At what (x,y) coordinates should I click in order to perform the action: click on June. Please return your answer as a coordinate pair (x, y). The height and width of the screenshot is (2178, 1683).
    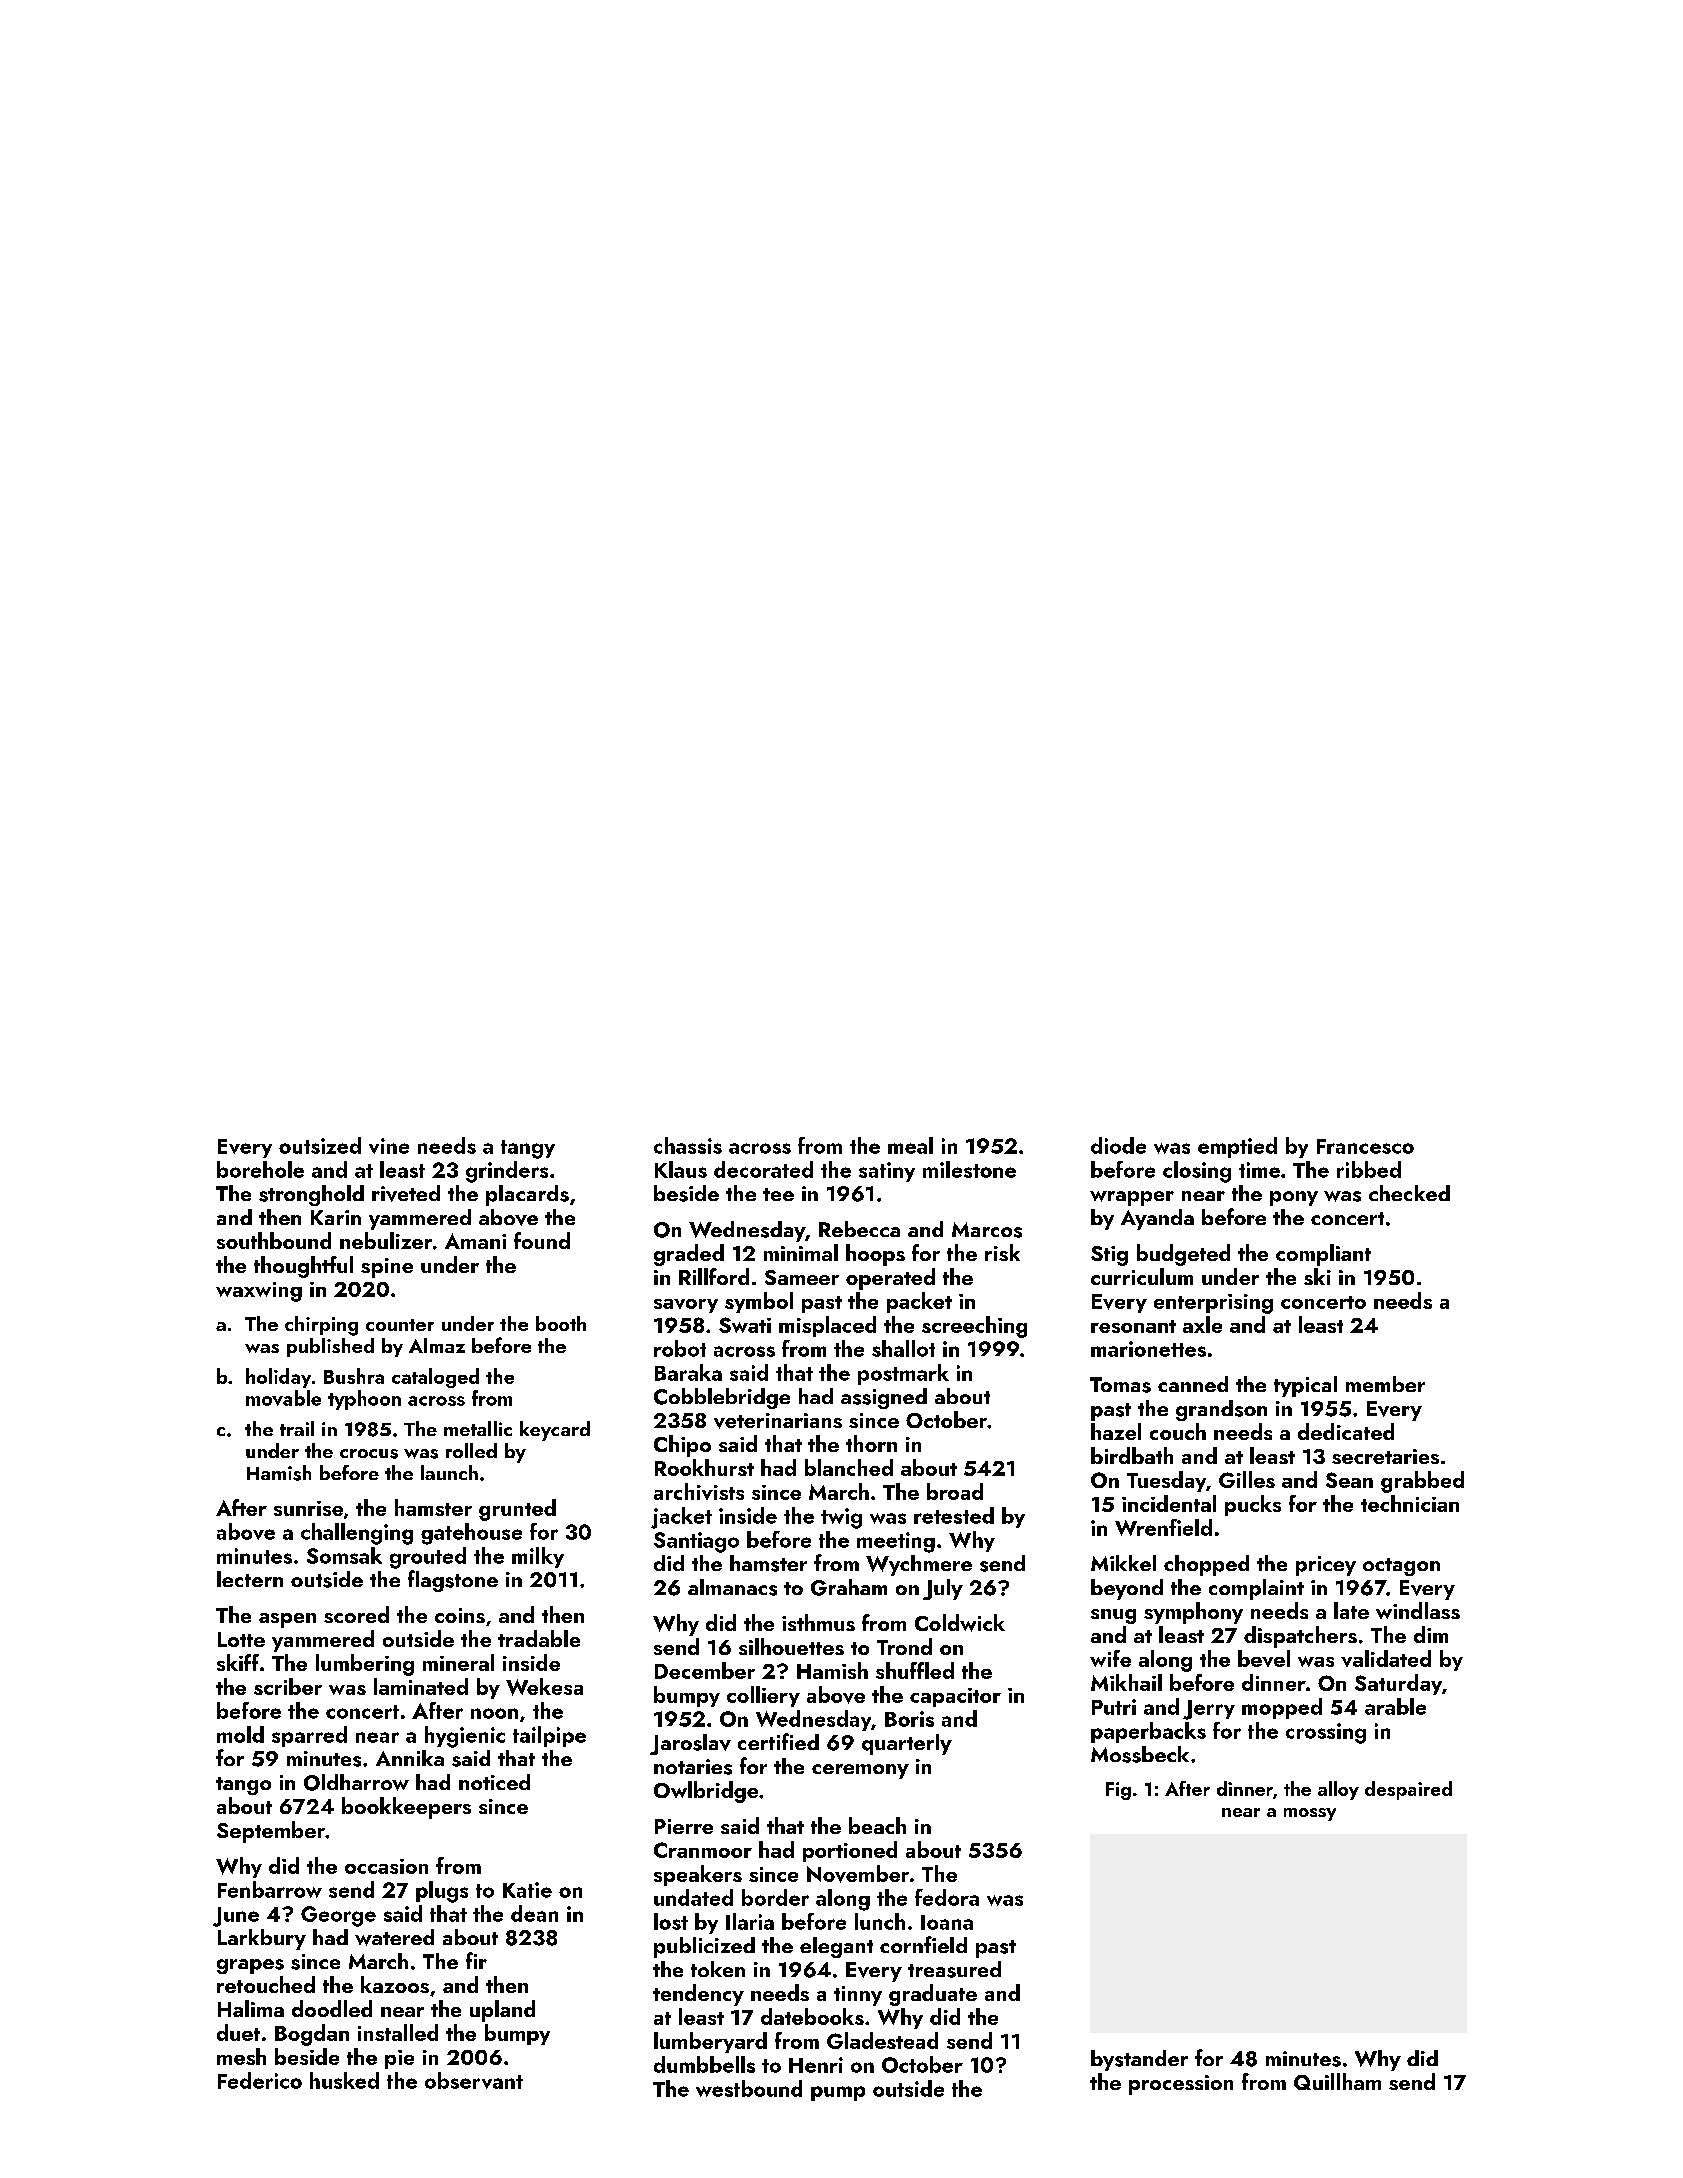
    Looking at the image, I should click on (236, 1917).
